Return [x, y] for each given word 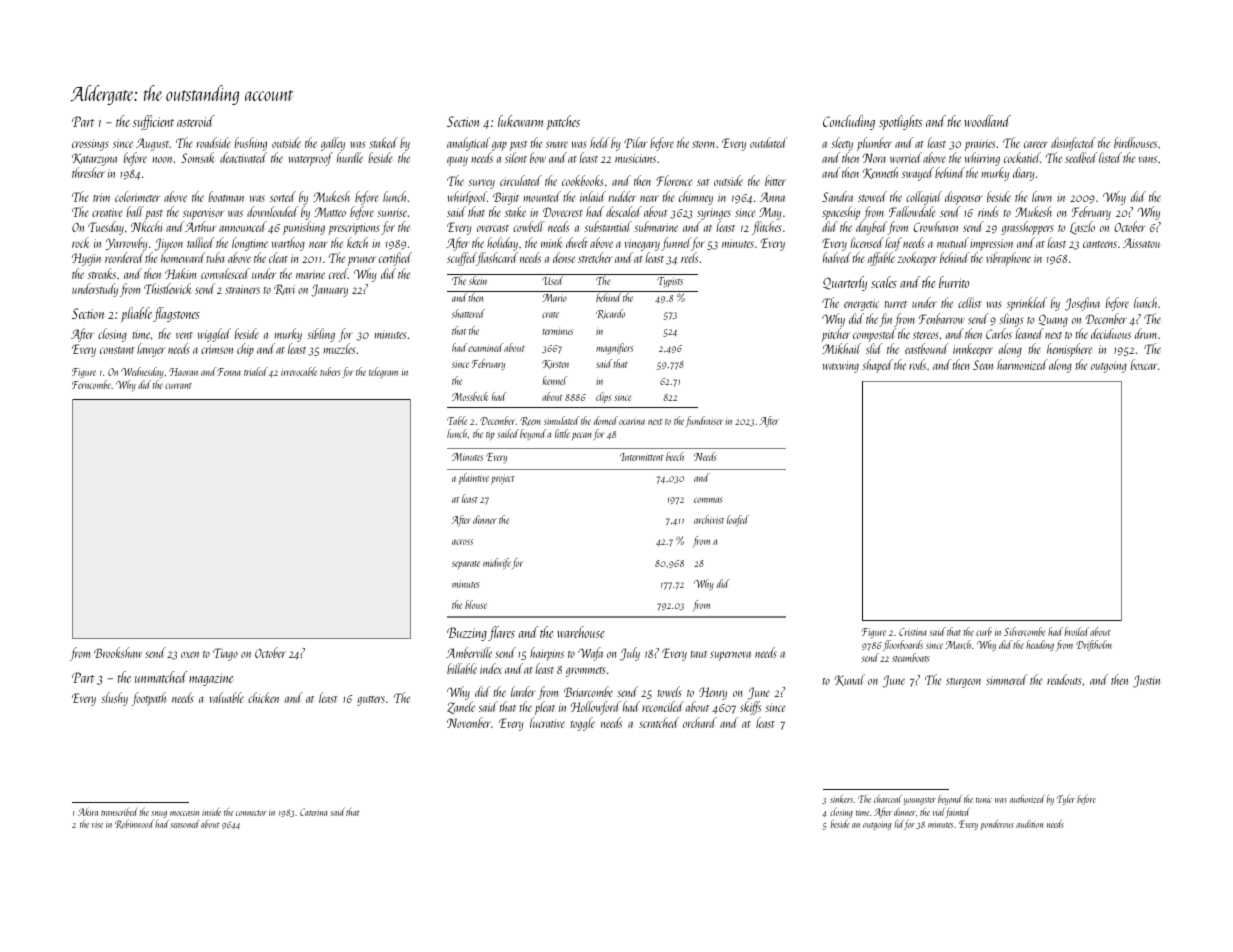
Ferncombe [92, 384]
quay [457, 161]
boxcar [1144, 364]
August [153, 144]
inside [211, 811]
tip [490, 436]
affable [881, 259]
